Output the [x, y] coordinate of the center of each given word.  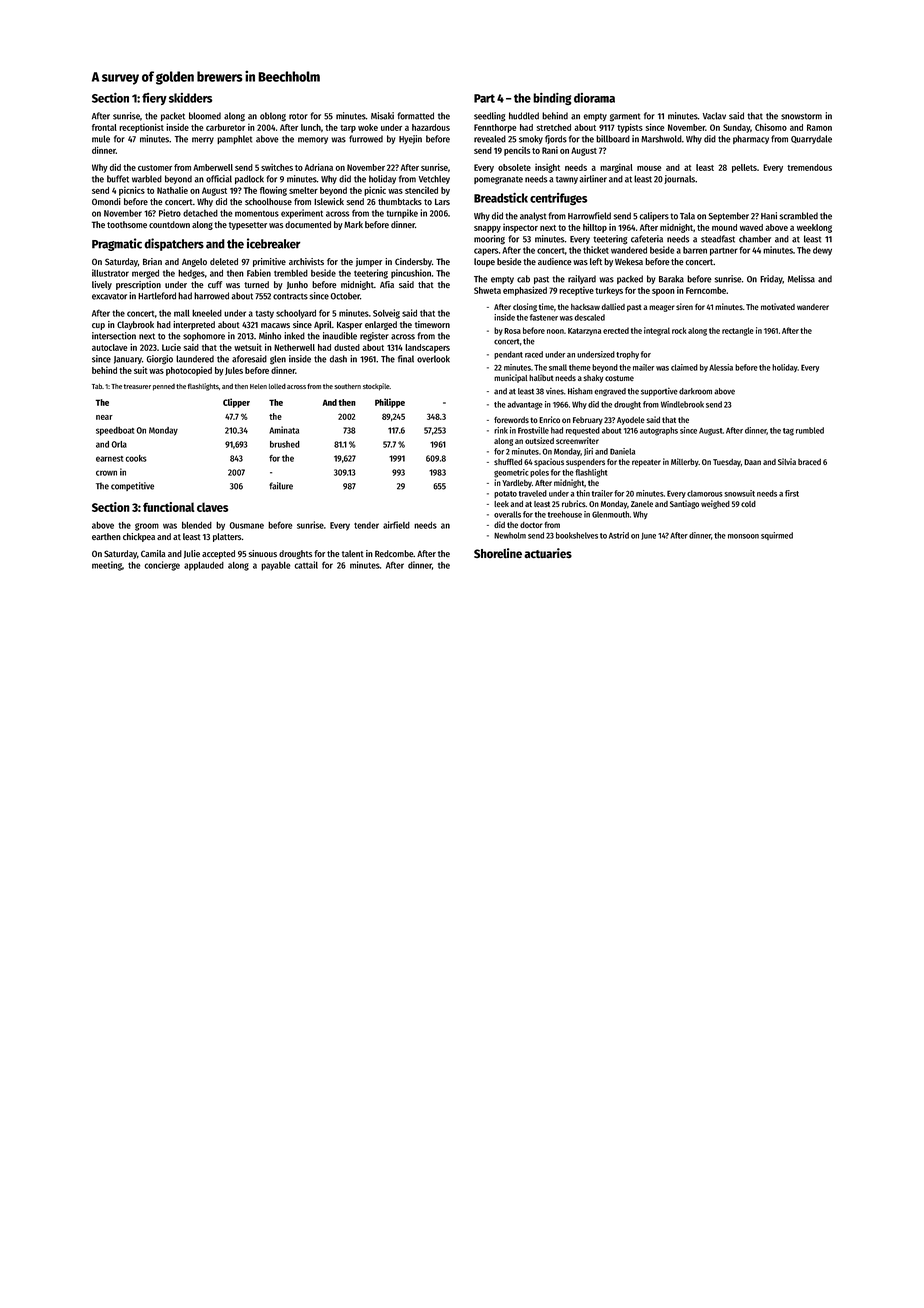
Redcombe [394, 554]
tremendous [809, 167]
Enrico [549, 419]
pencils [517, 151]
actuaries [548, 553]
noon [555, 331]
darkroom [695, 391]
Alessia [721, 367]
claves [212, 507]
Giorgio [159, 360]
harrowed [211, 296]
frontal [104, 127]
